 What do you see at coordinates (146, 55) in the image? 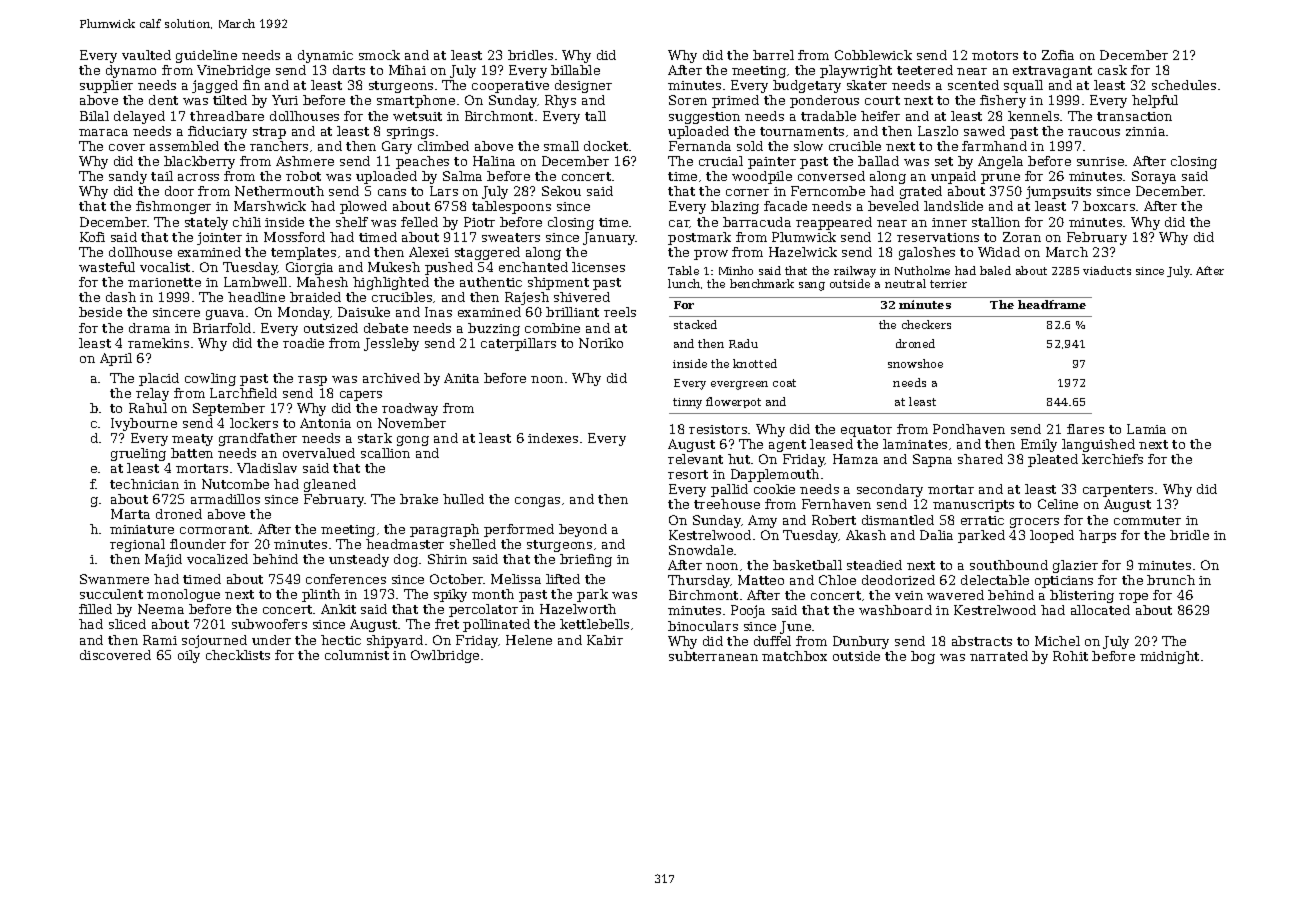
I see `vaulted` at bounding box center [146, 55].
